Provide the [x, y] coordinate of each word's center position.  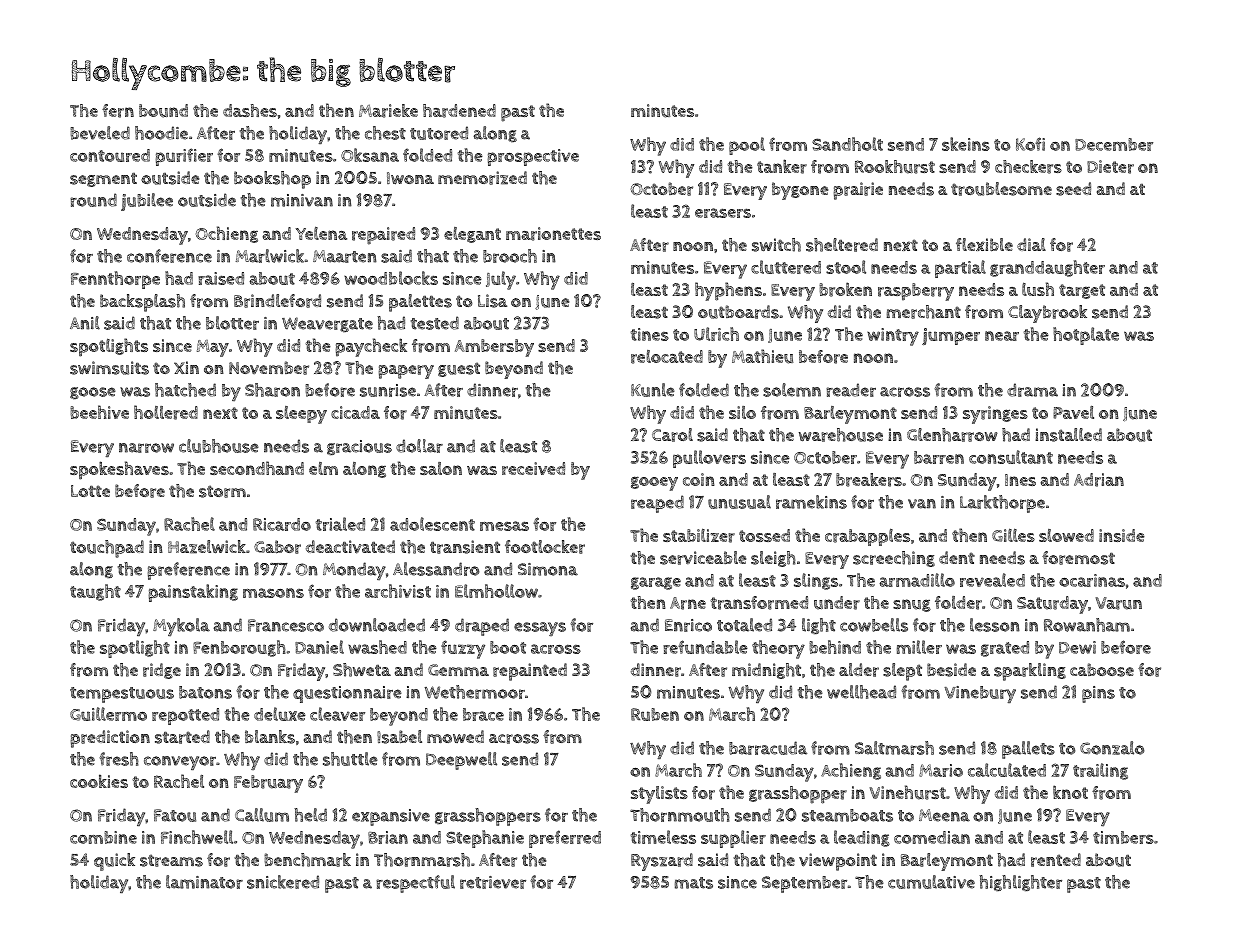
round [93, 200]
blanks [270, 737]
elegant [472, 235]
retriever [493, 882]
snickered [283, 882]
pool [747, 146]
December [1114, 144]
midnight [766, 671]
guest [459, 369]
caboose [1102, 670]
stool [846, 267]
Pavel [1073, 412]
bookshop [272, 180]
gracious [359, 447]
